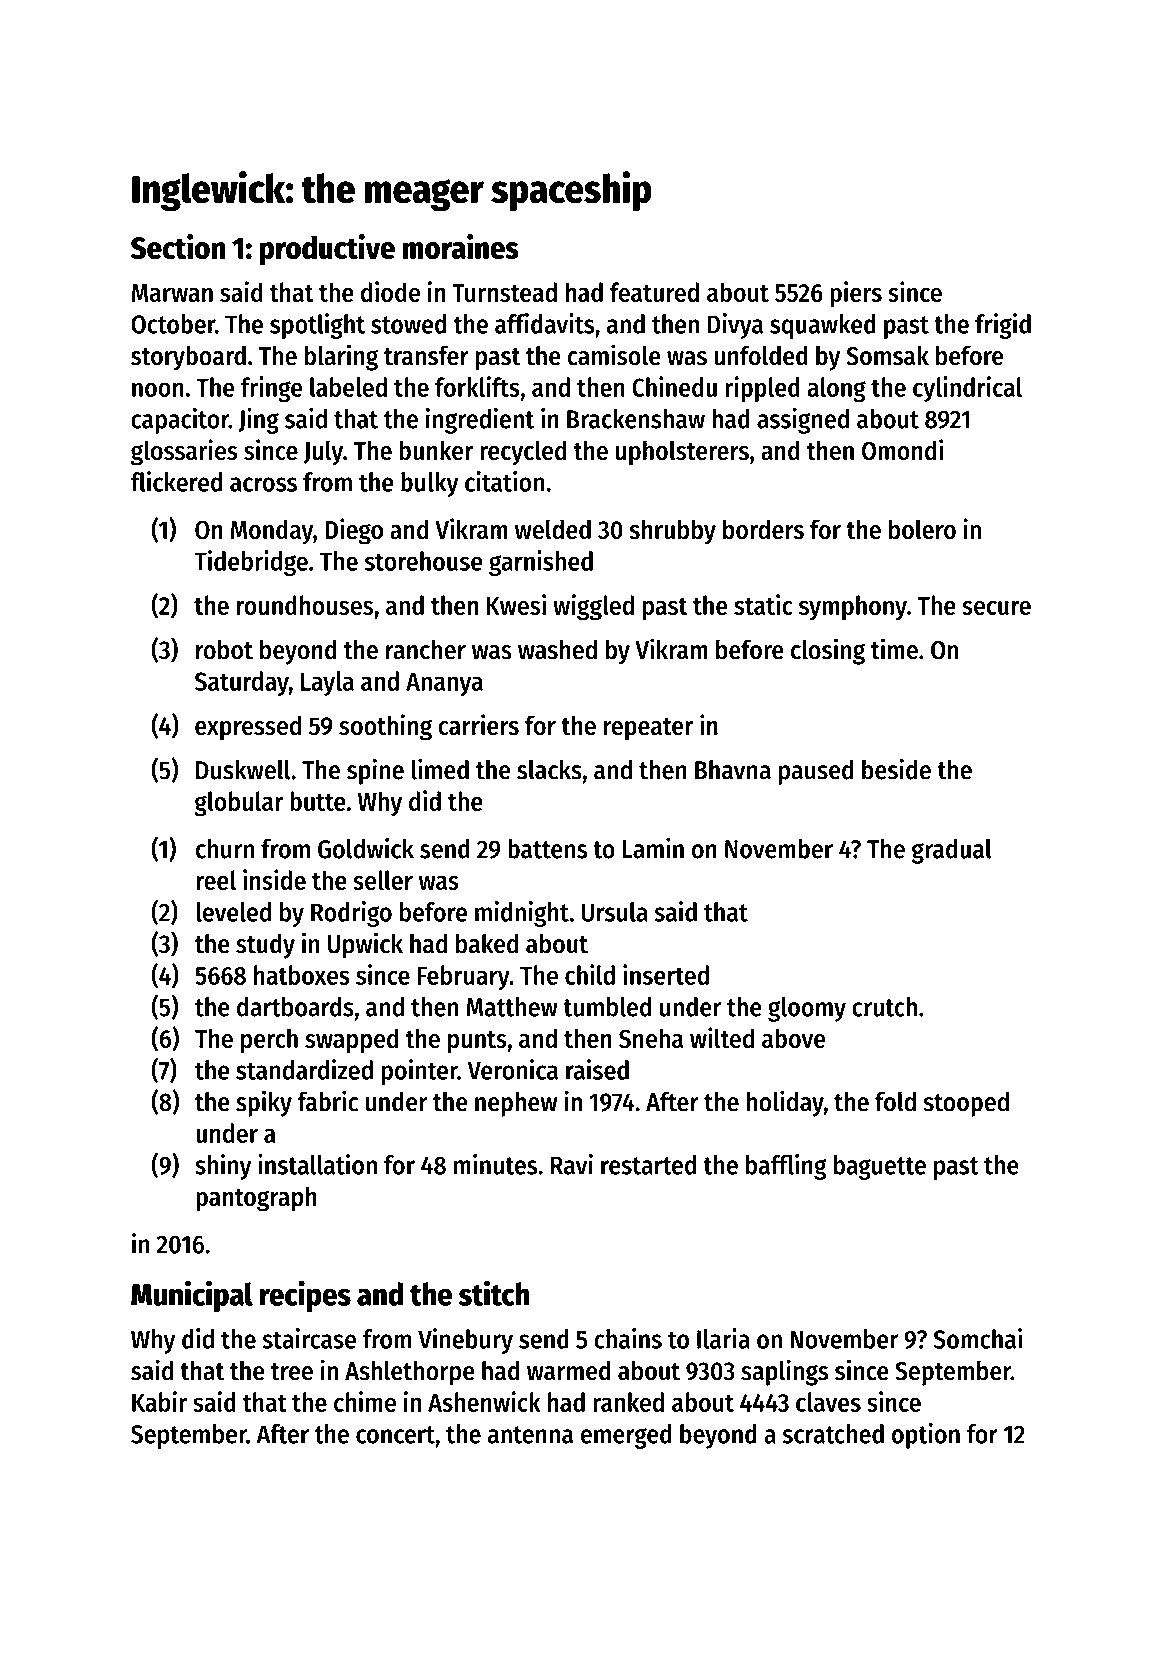 This screenshot has height=1654, width=1165. I want to click on repeater, so click(648, 729).
